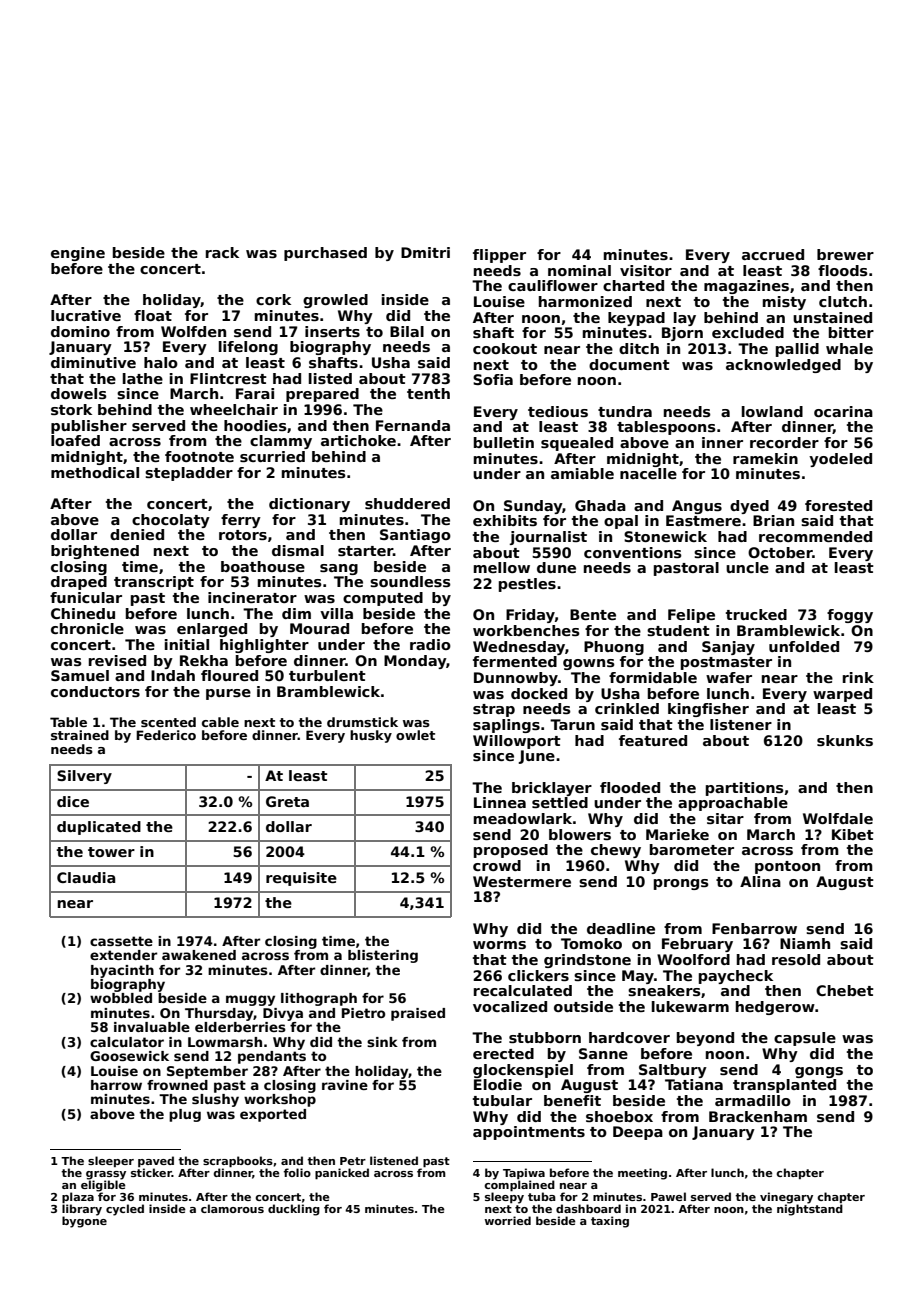  What do you see at coordinates (430, 644) in the image?
I see `radio` at bounding box center [430, 644].
